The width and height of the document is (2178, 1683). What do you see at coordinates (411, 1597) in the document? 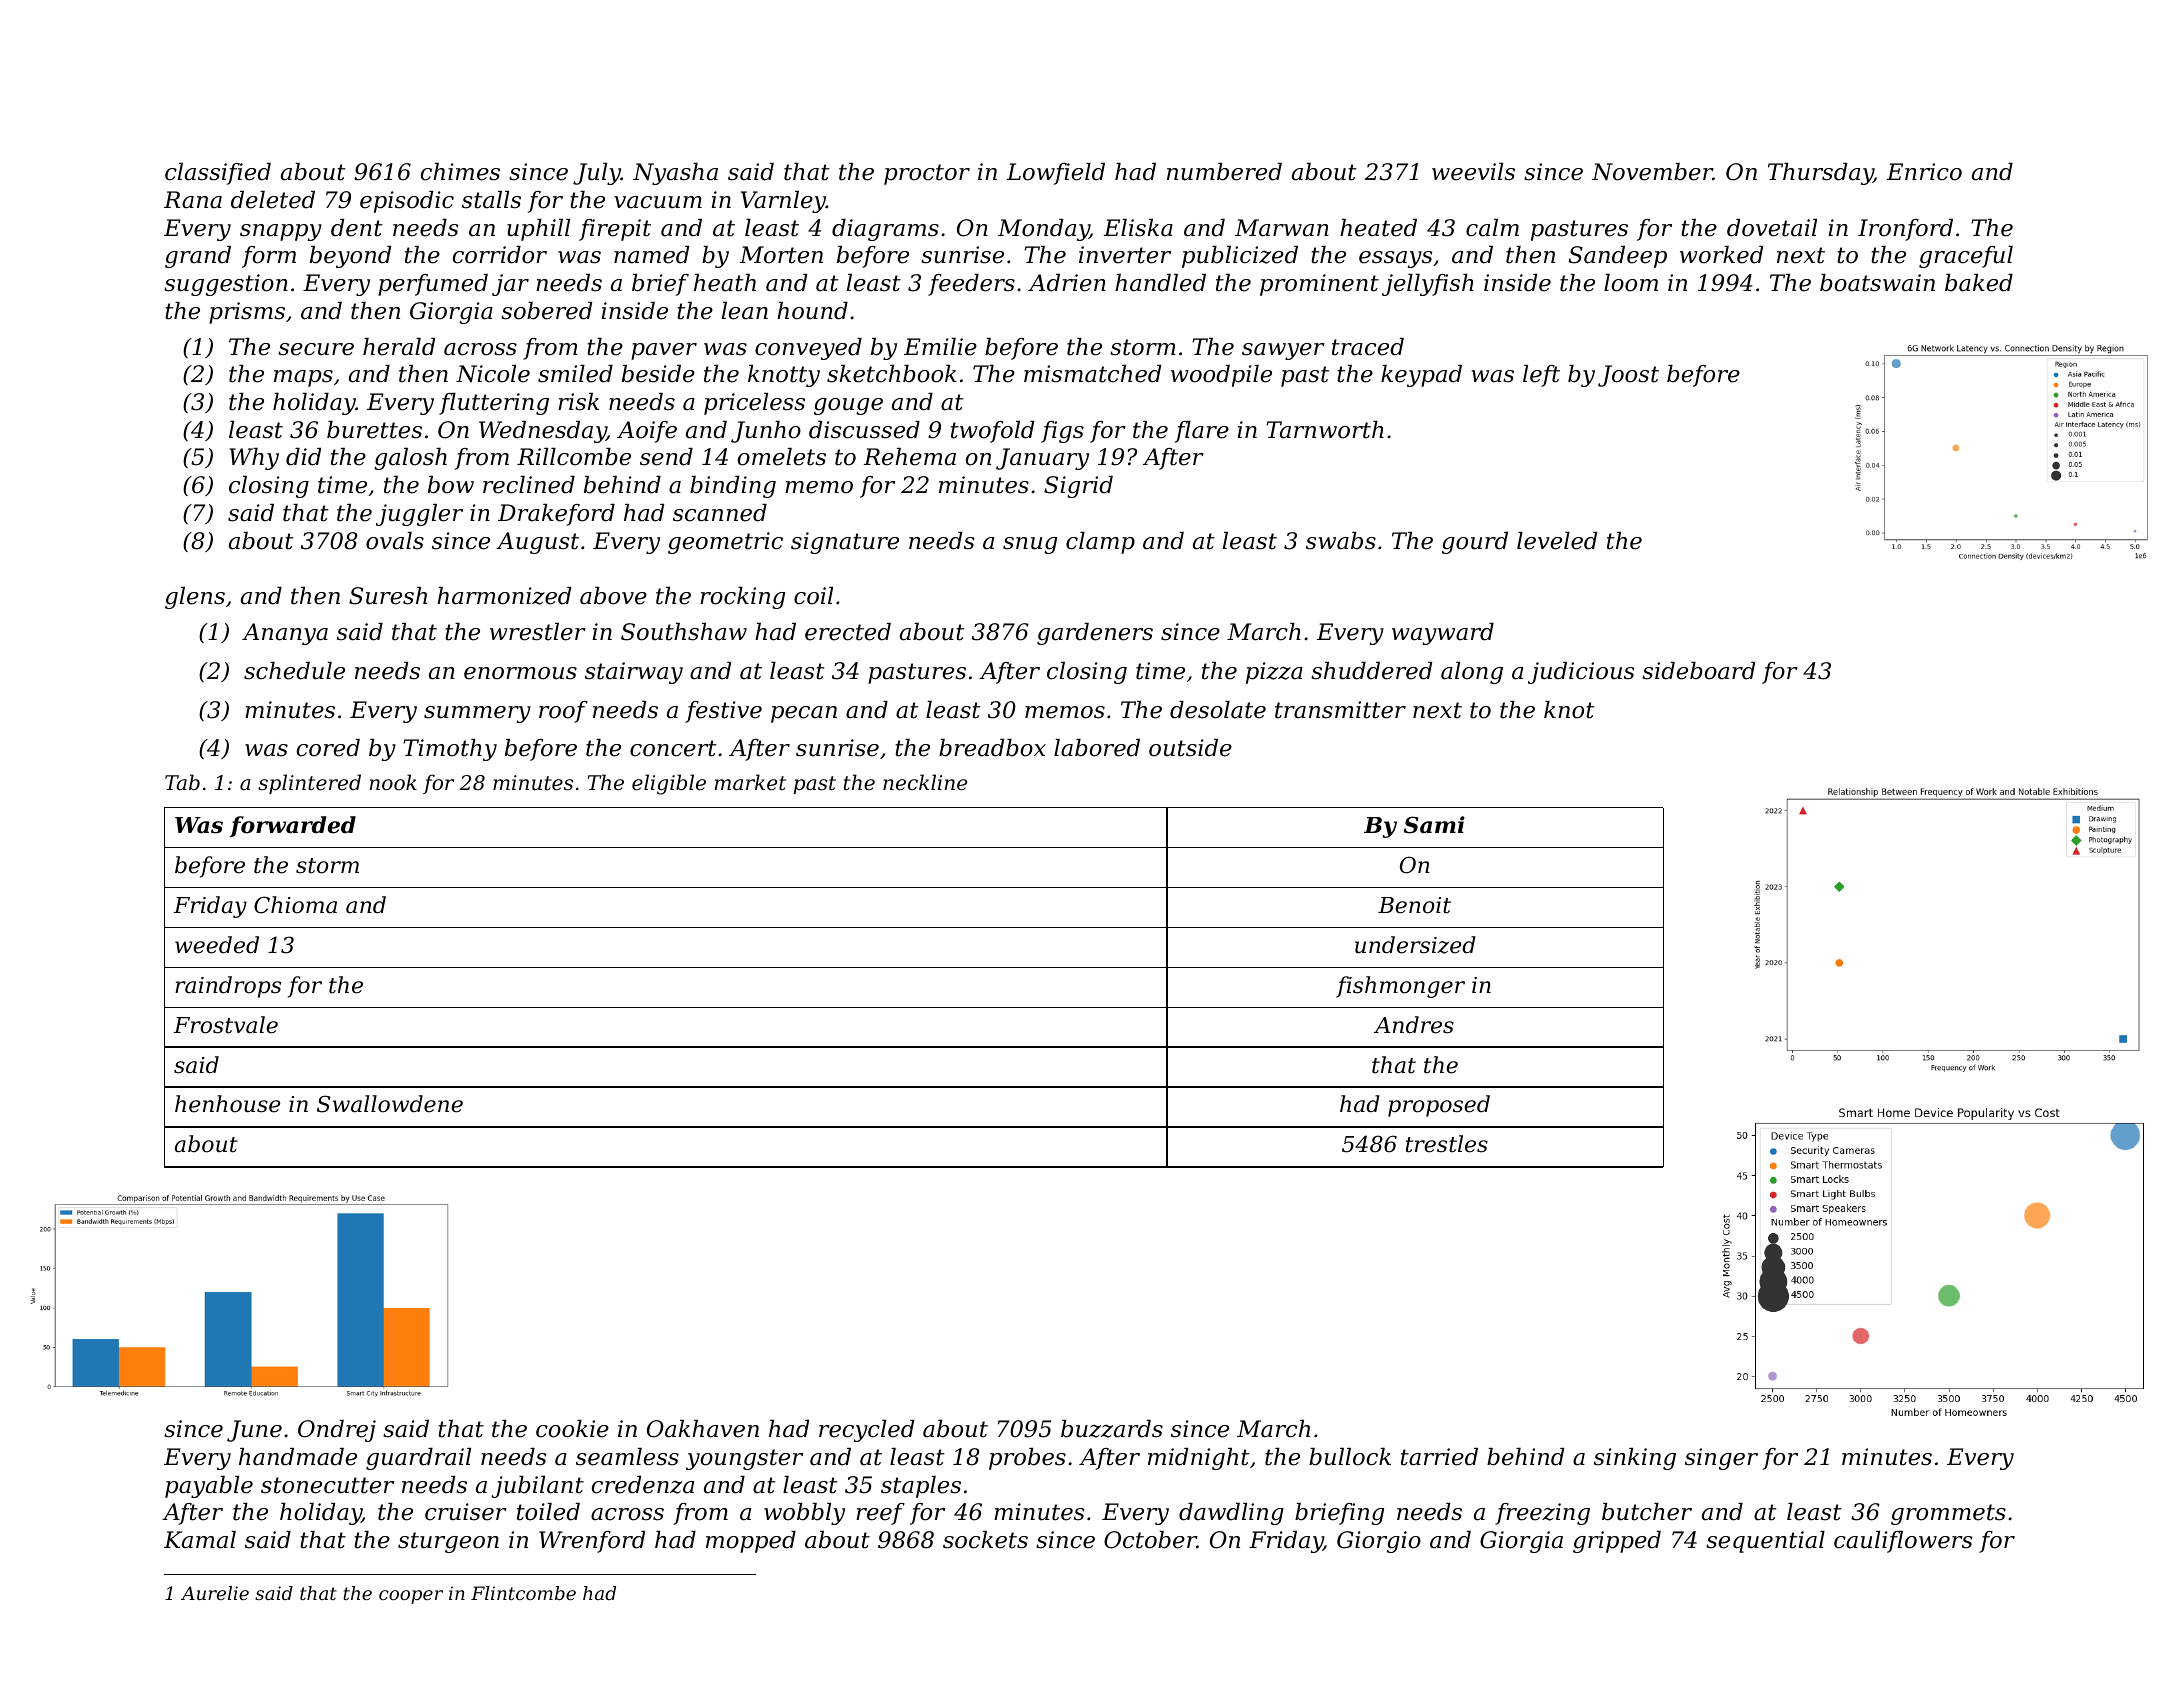
I see `cooper` at bounding box center [411, 1597].
